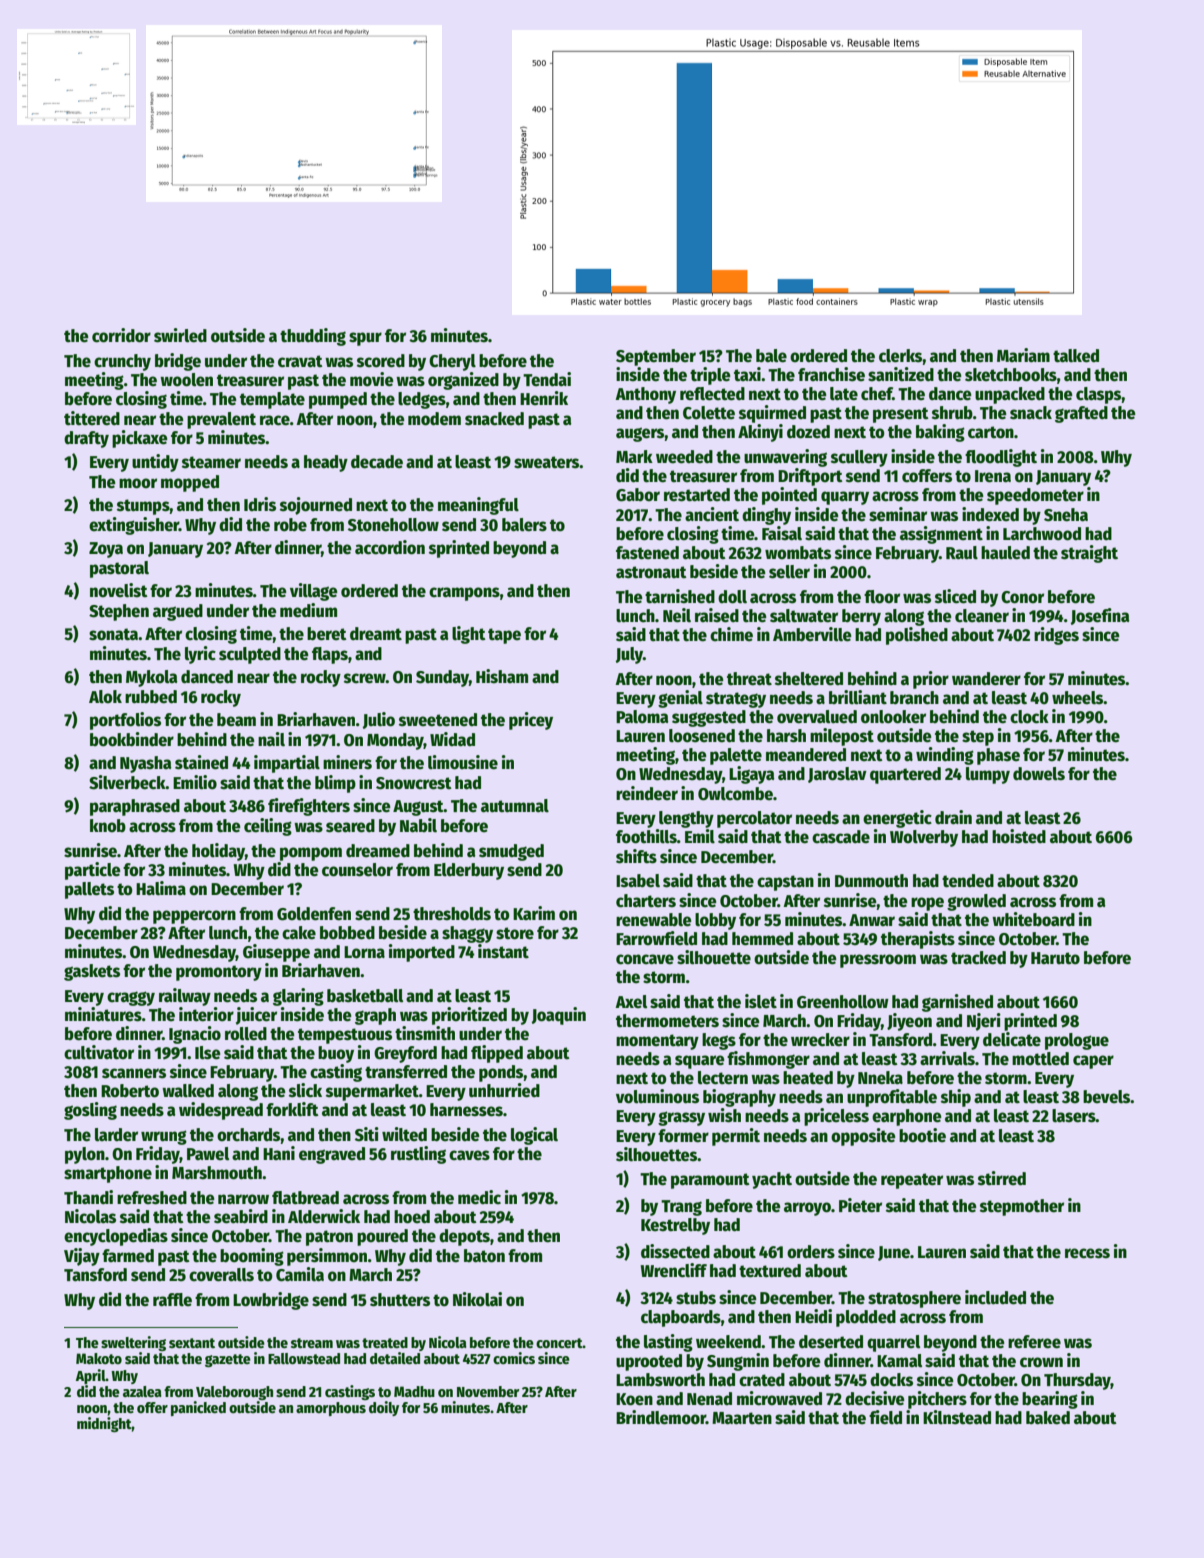  What do you see at coordinates (1077, 1041) in the screenshot?
I see `prologue` at bounding box center [1077, 1041].
